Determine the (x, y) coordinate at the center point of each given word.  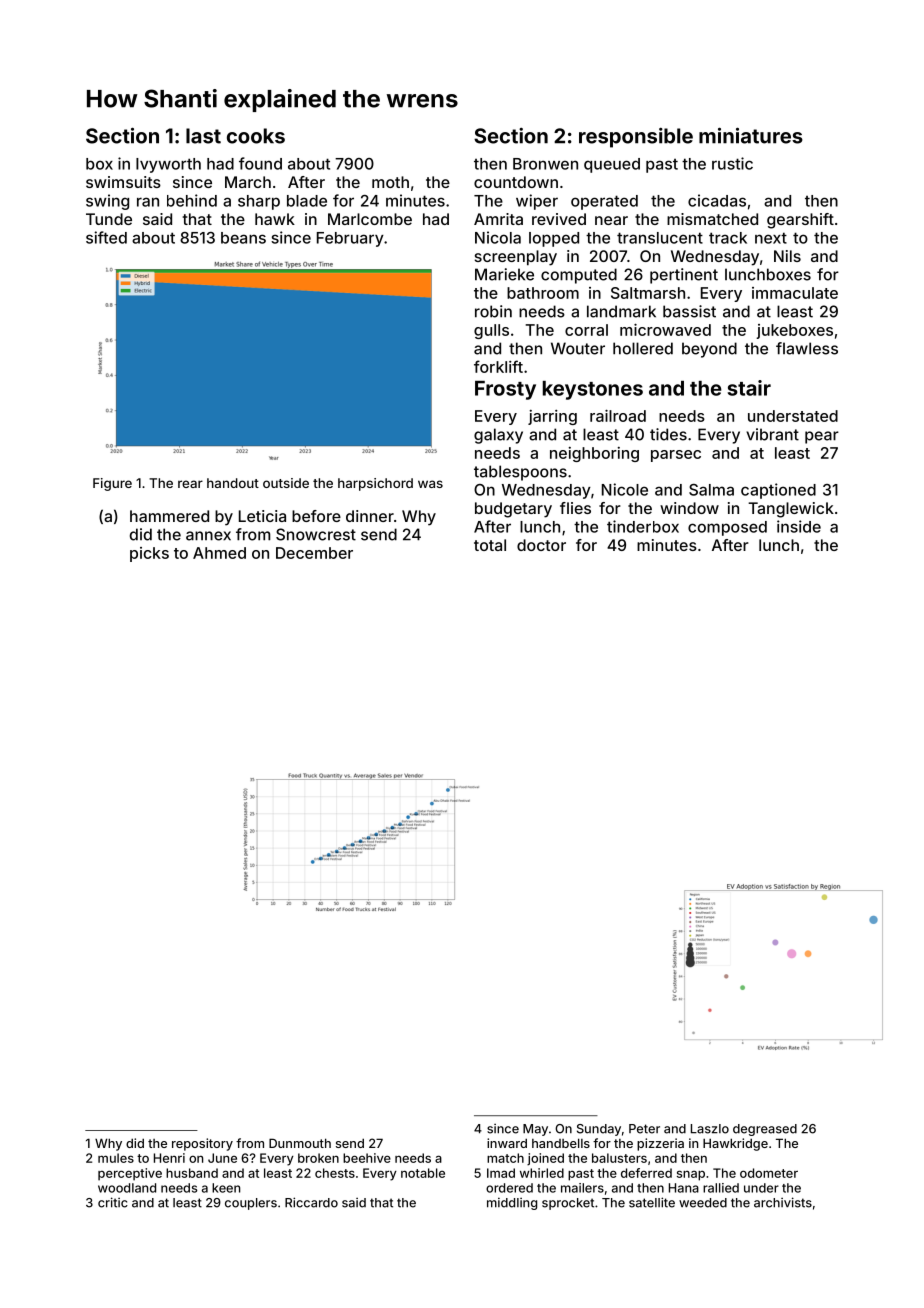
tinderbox (643, 526)
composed (727, 528)
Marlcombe (370, 219)
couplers (251, 1204)
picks (149, 554)
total (490, 545)
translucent (660, 238)
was (430, 484)
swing (107, 202)
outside (286, 483)
